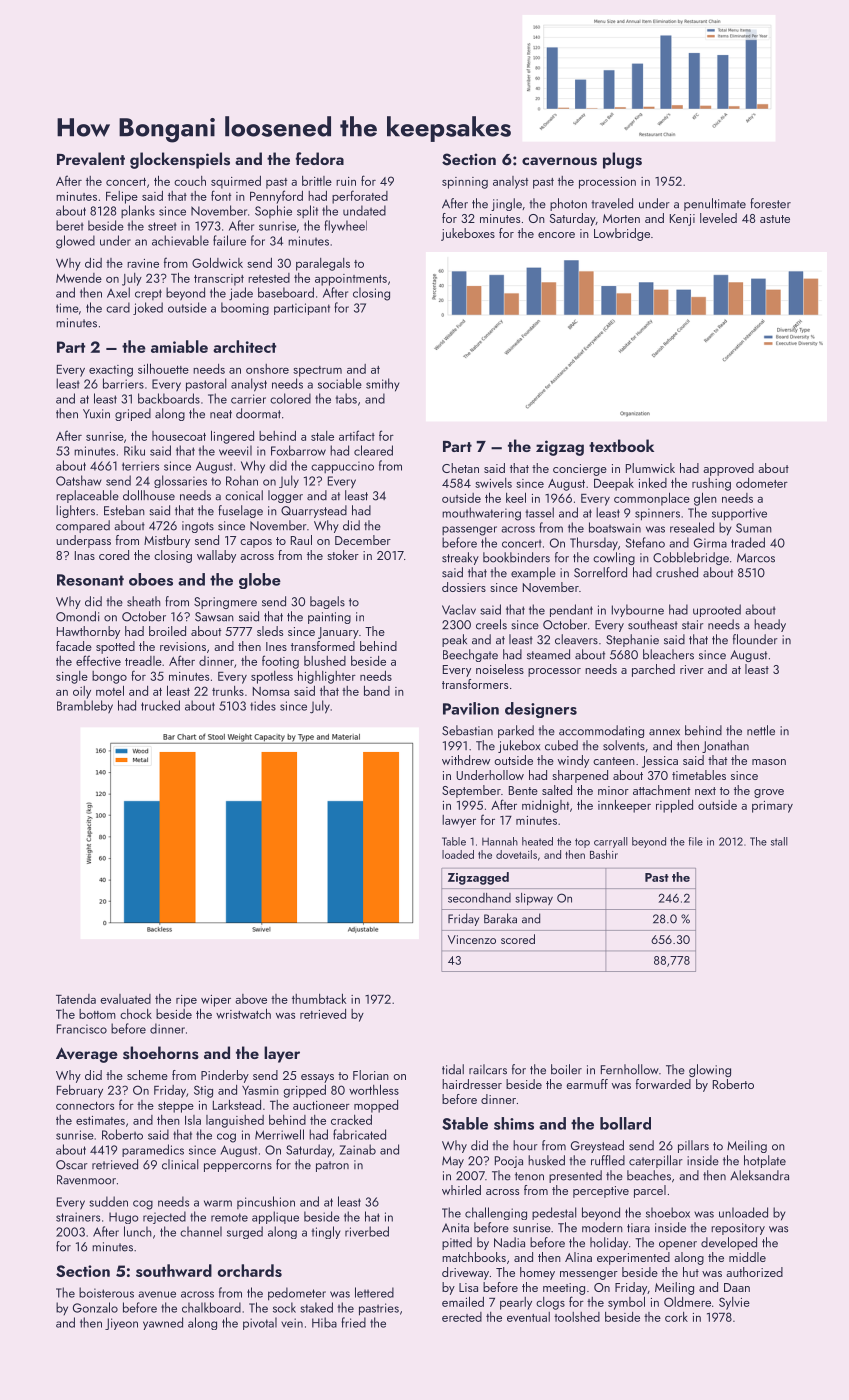 This screenshot has height=1400, width=849. Describe the element at coordinates (653, 670) in the screenshot. I see `parched` at that location.
